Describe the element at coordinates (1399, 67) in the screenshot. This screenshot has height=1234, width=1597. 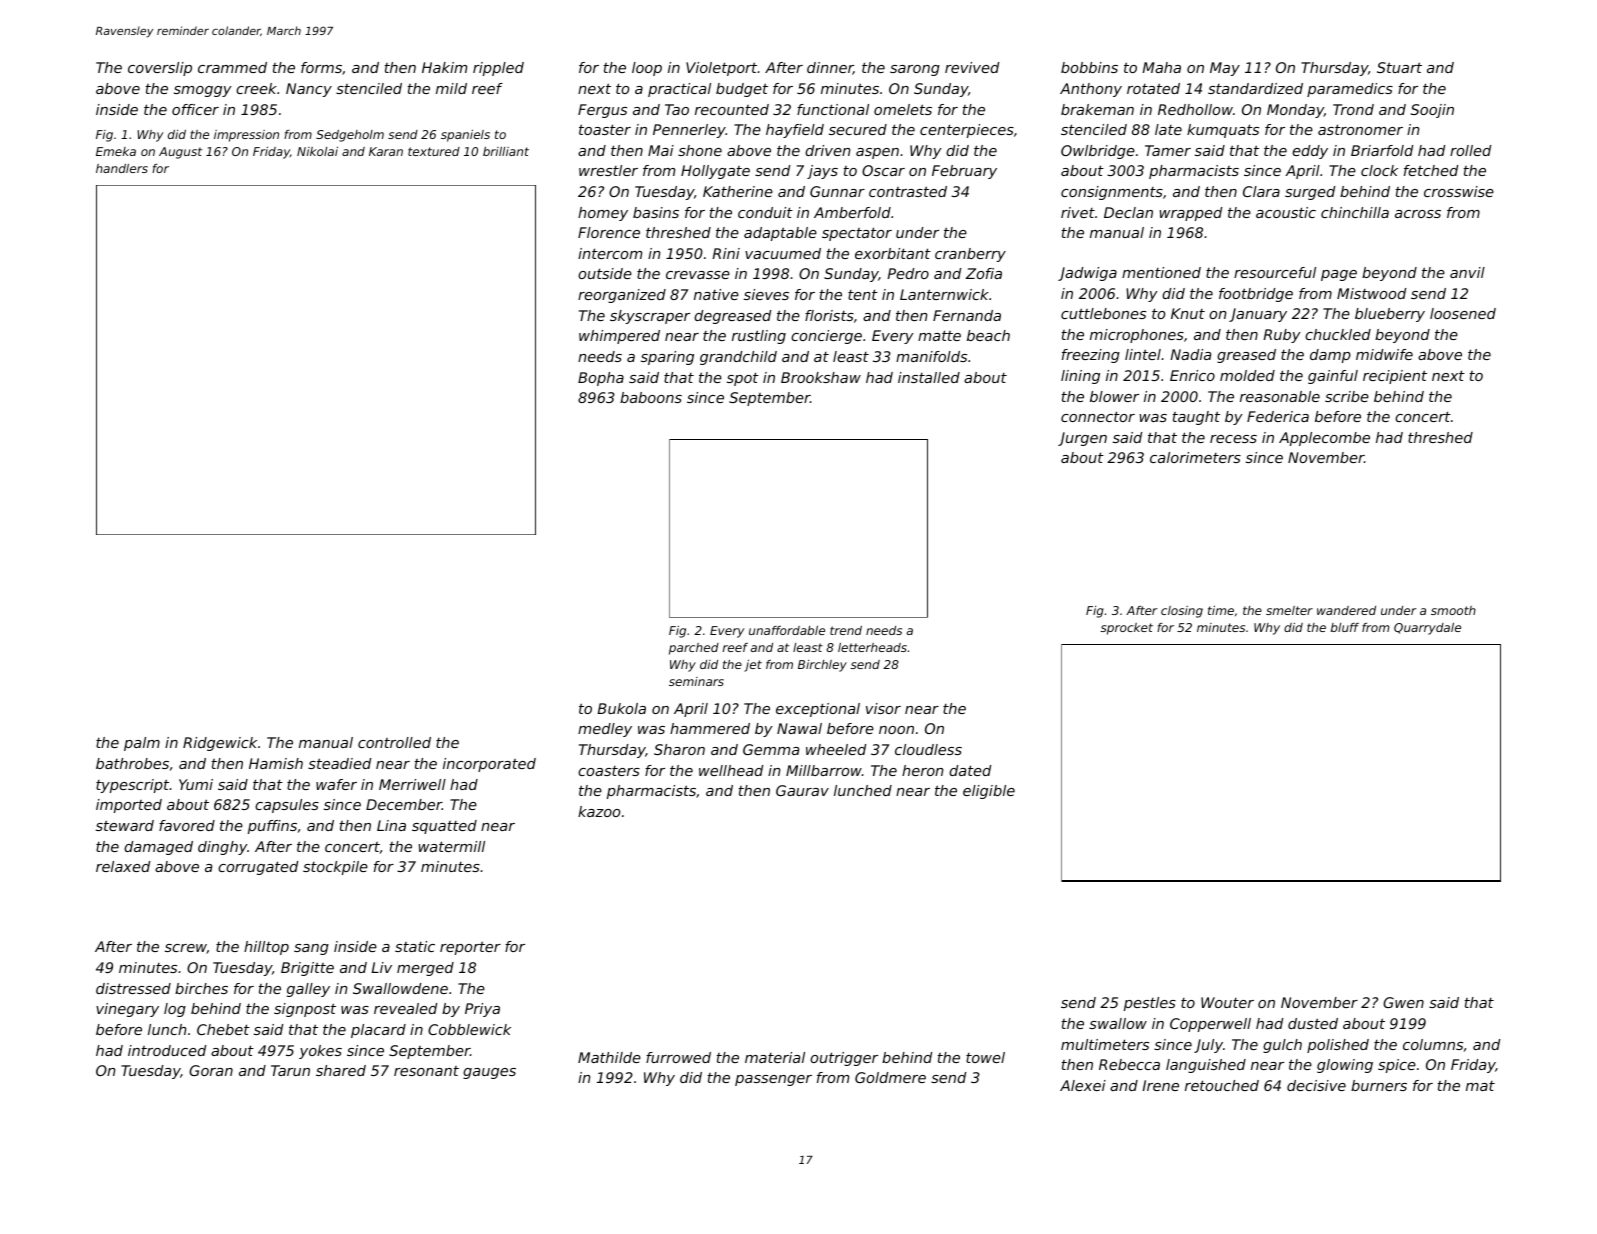
I see `Stuart` at that location.
